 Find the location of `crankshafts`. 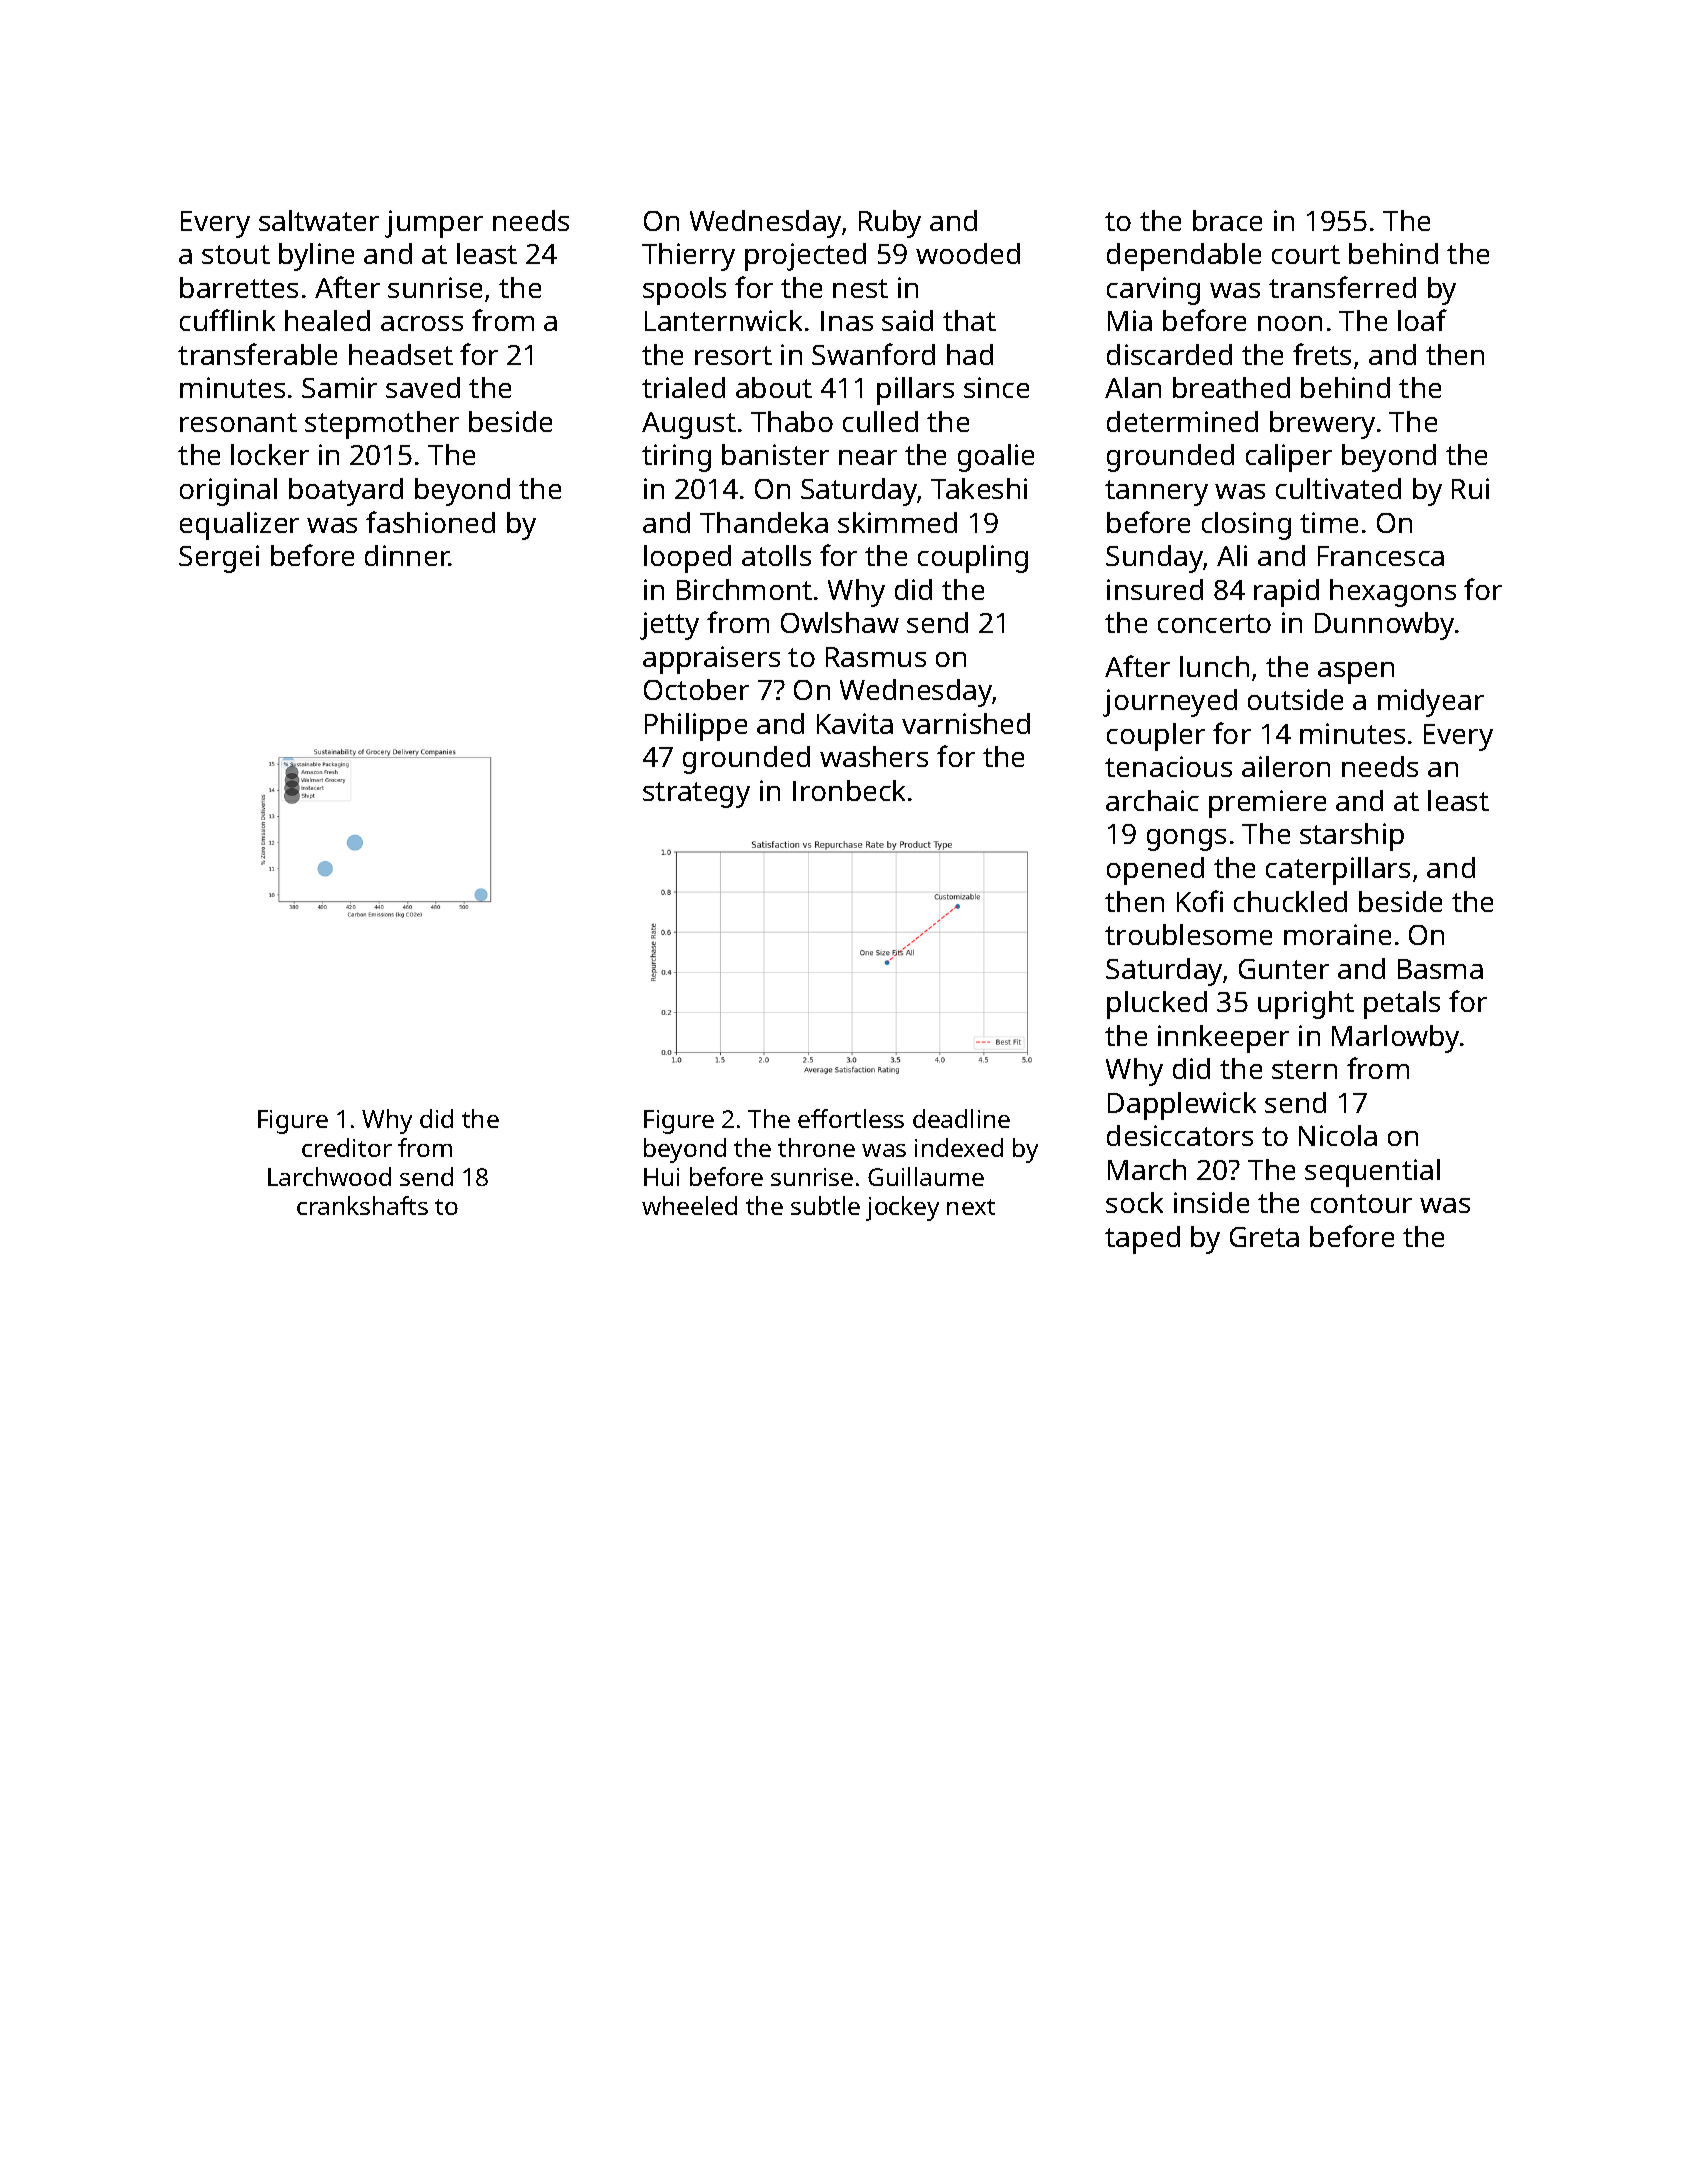

crankshafts is located at coordinates (362, 1205).
